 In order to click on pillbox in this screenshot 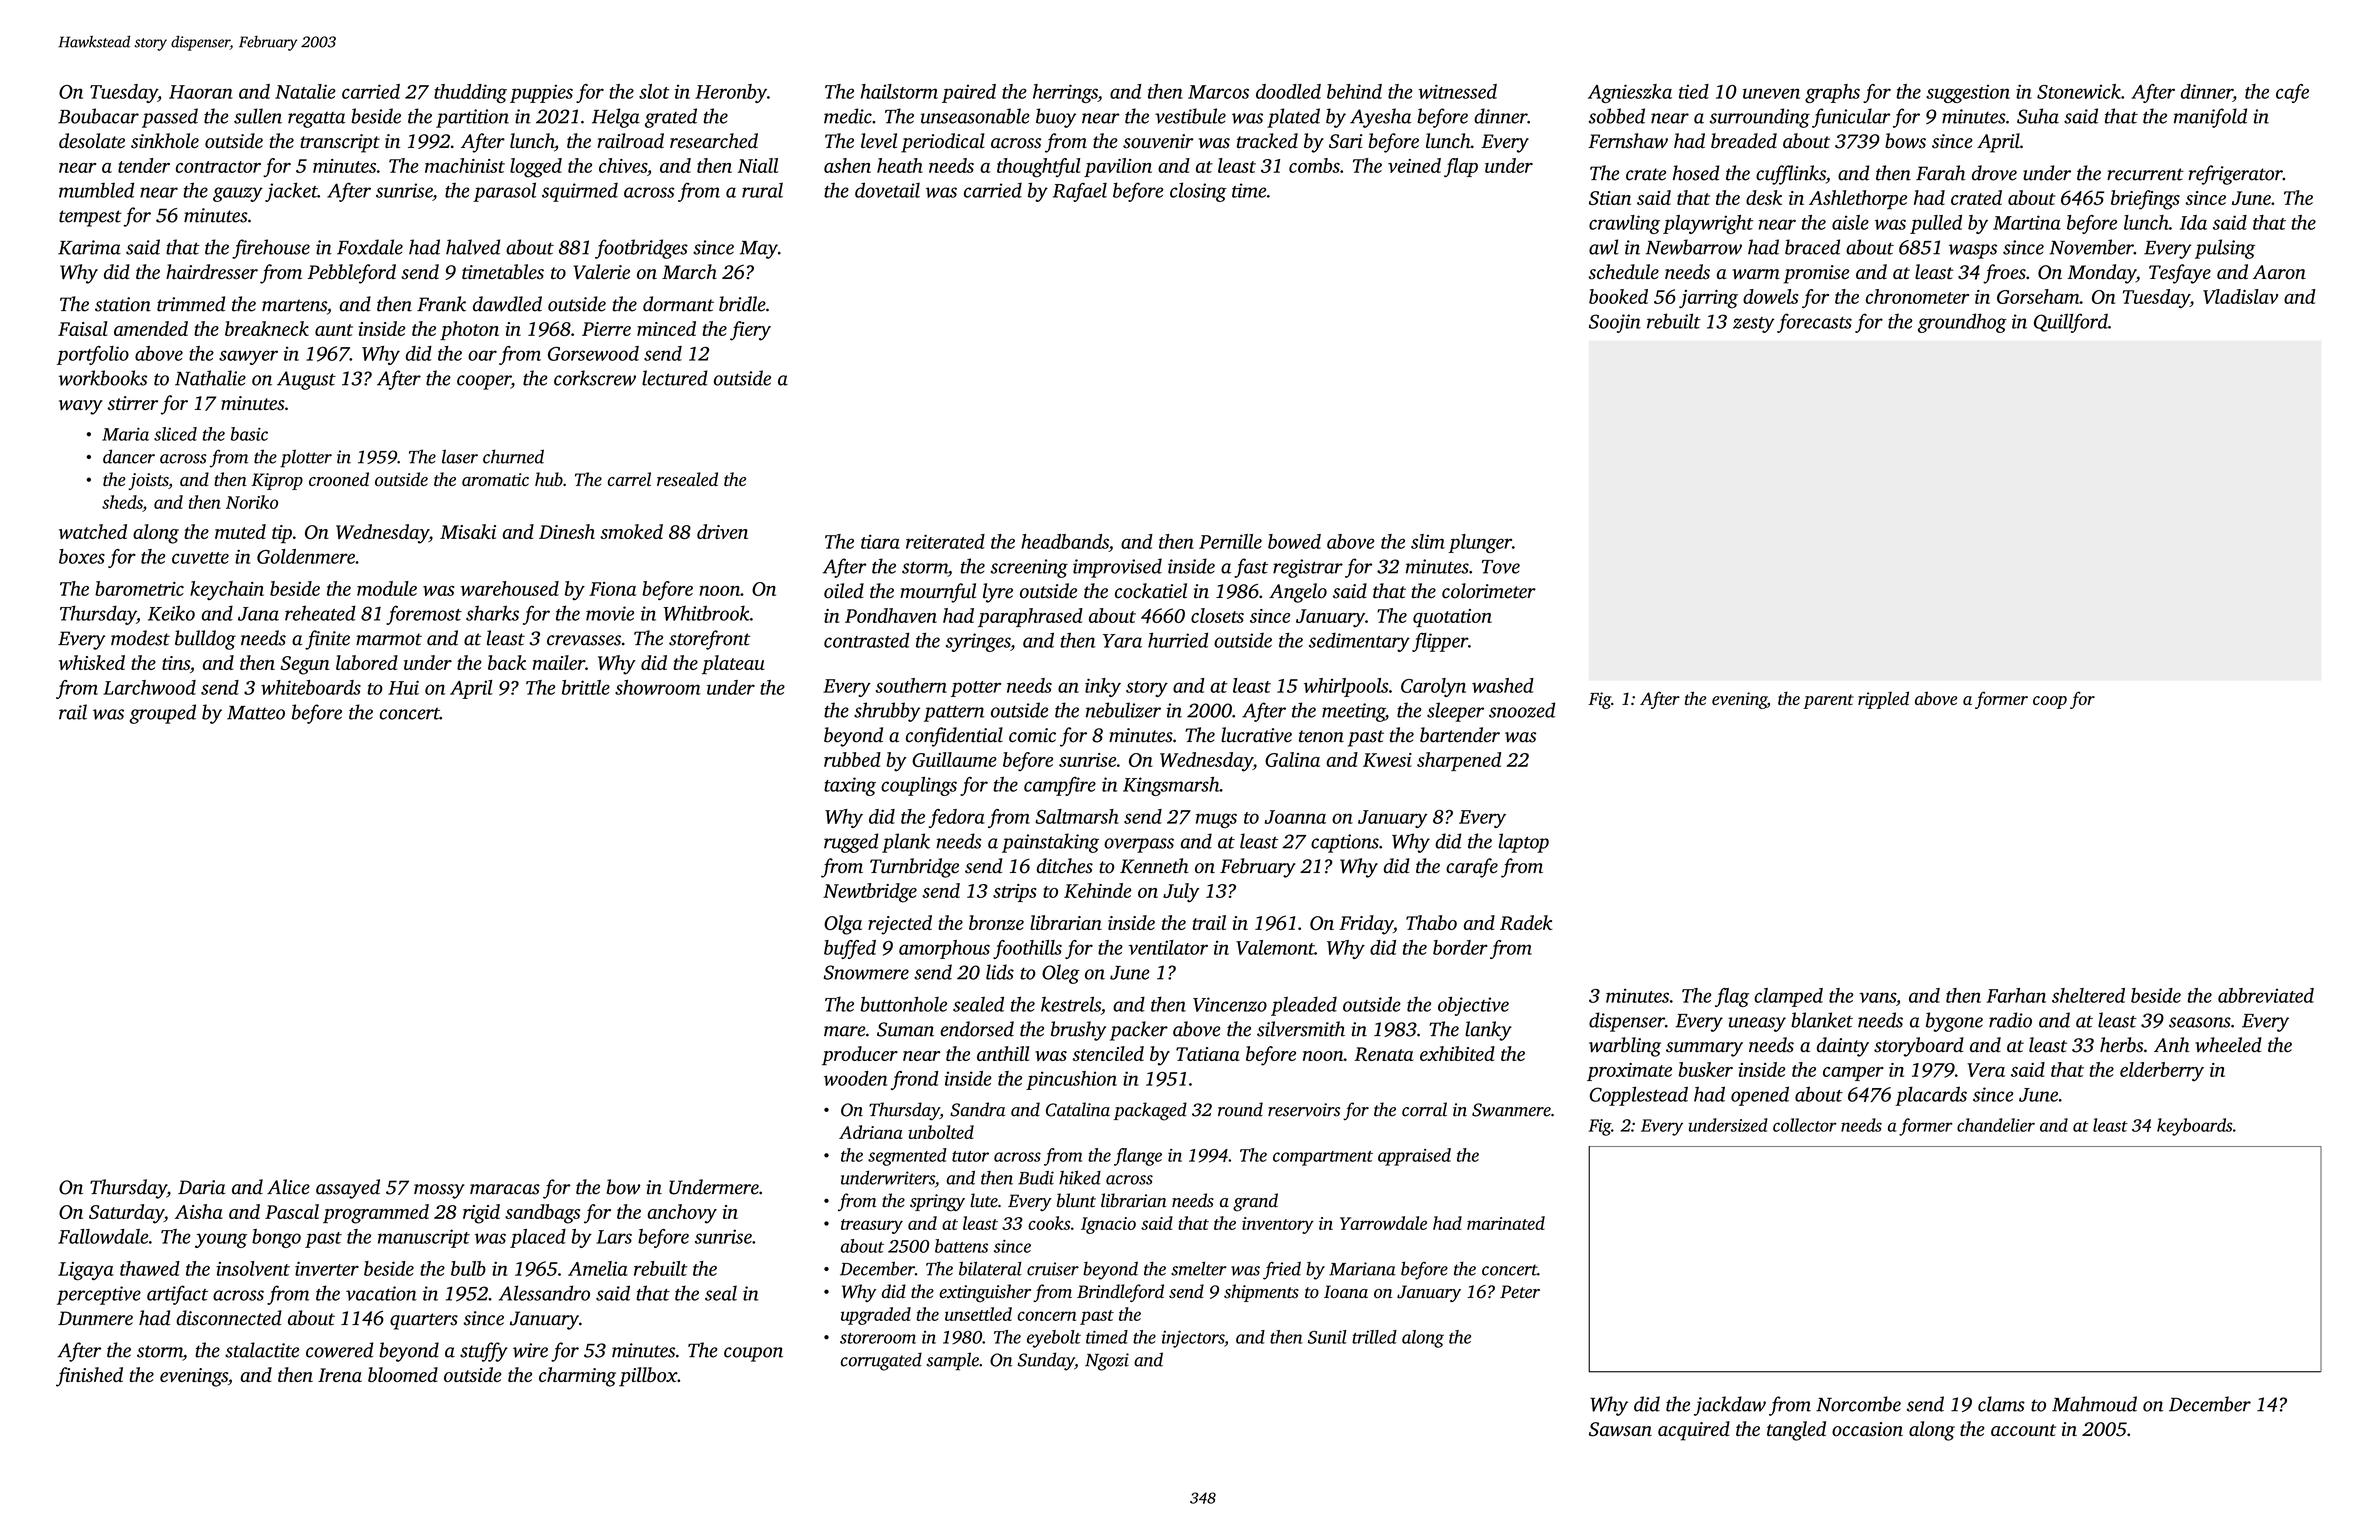, I will do `click(648, 1377)`.
